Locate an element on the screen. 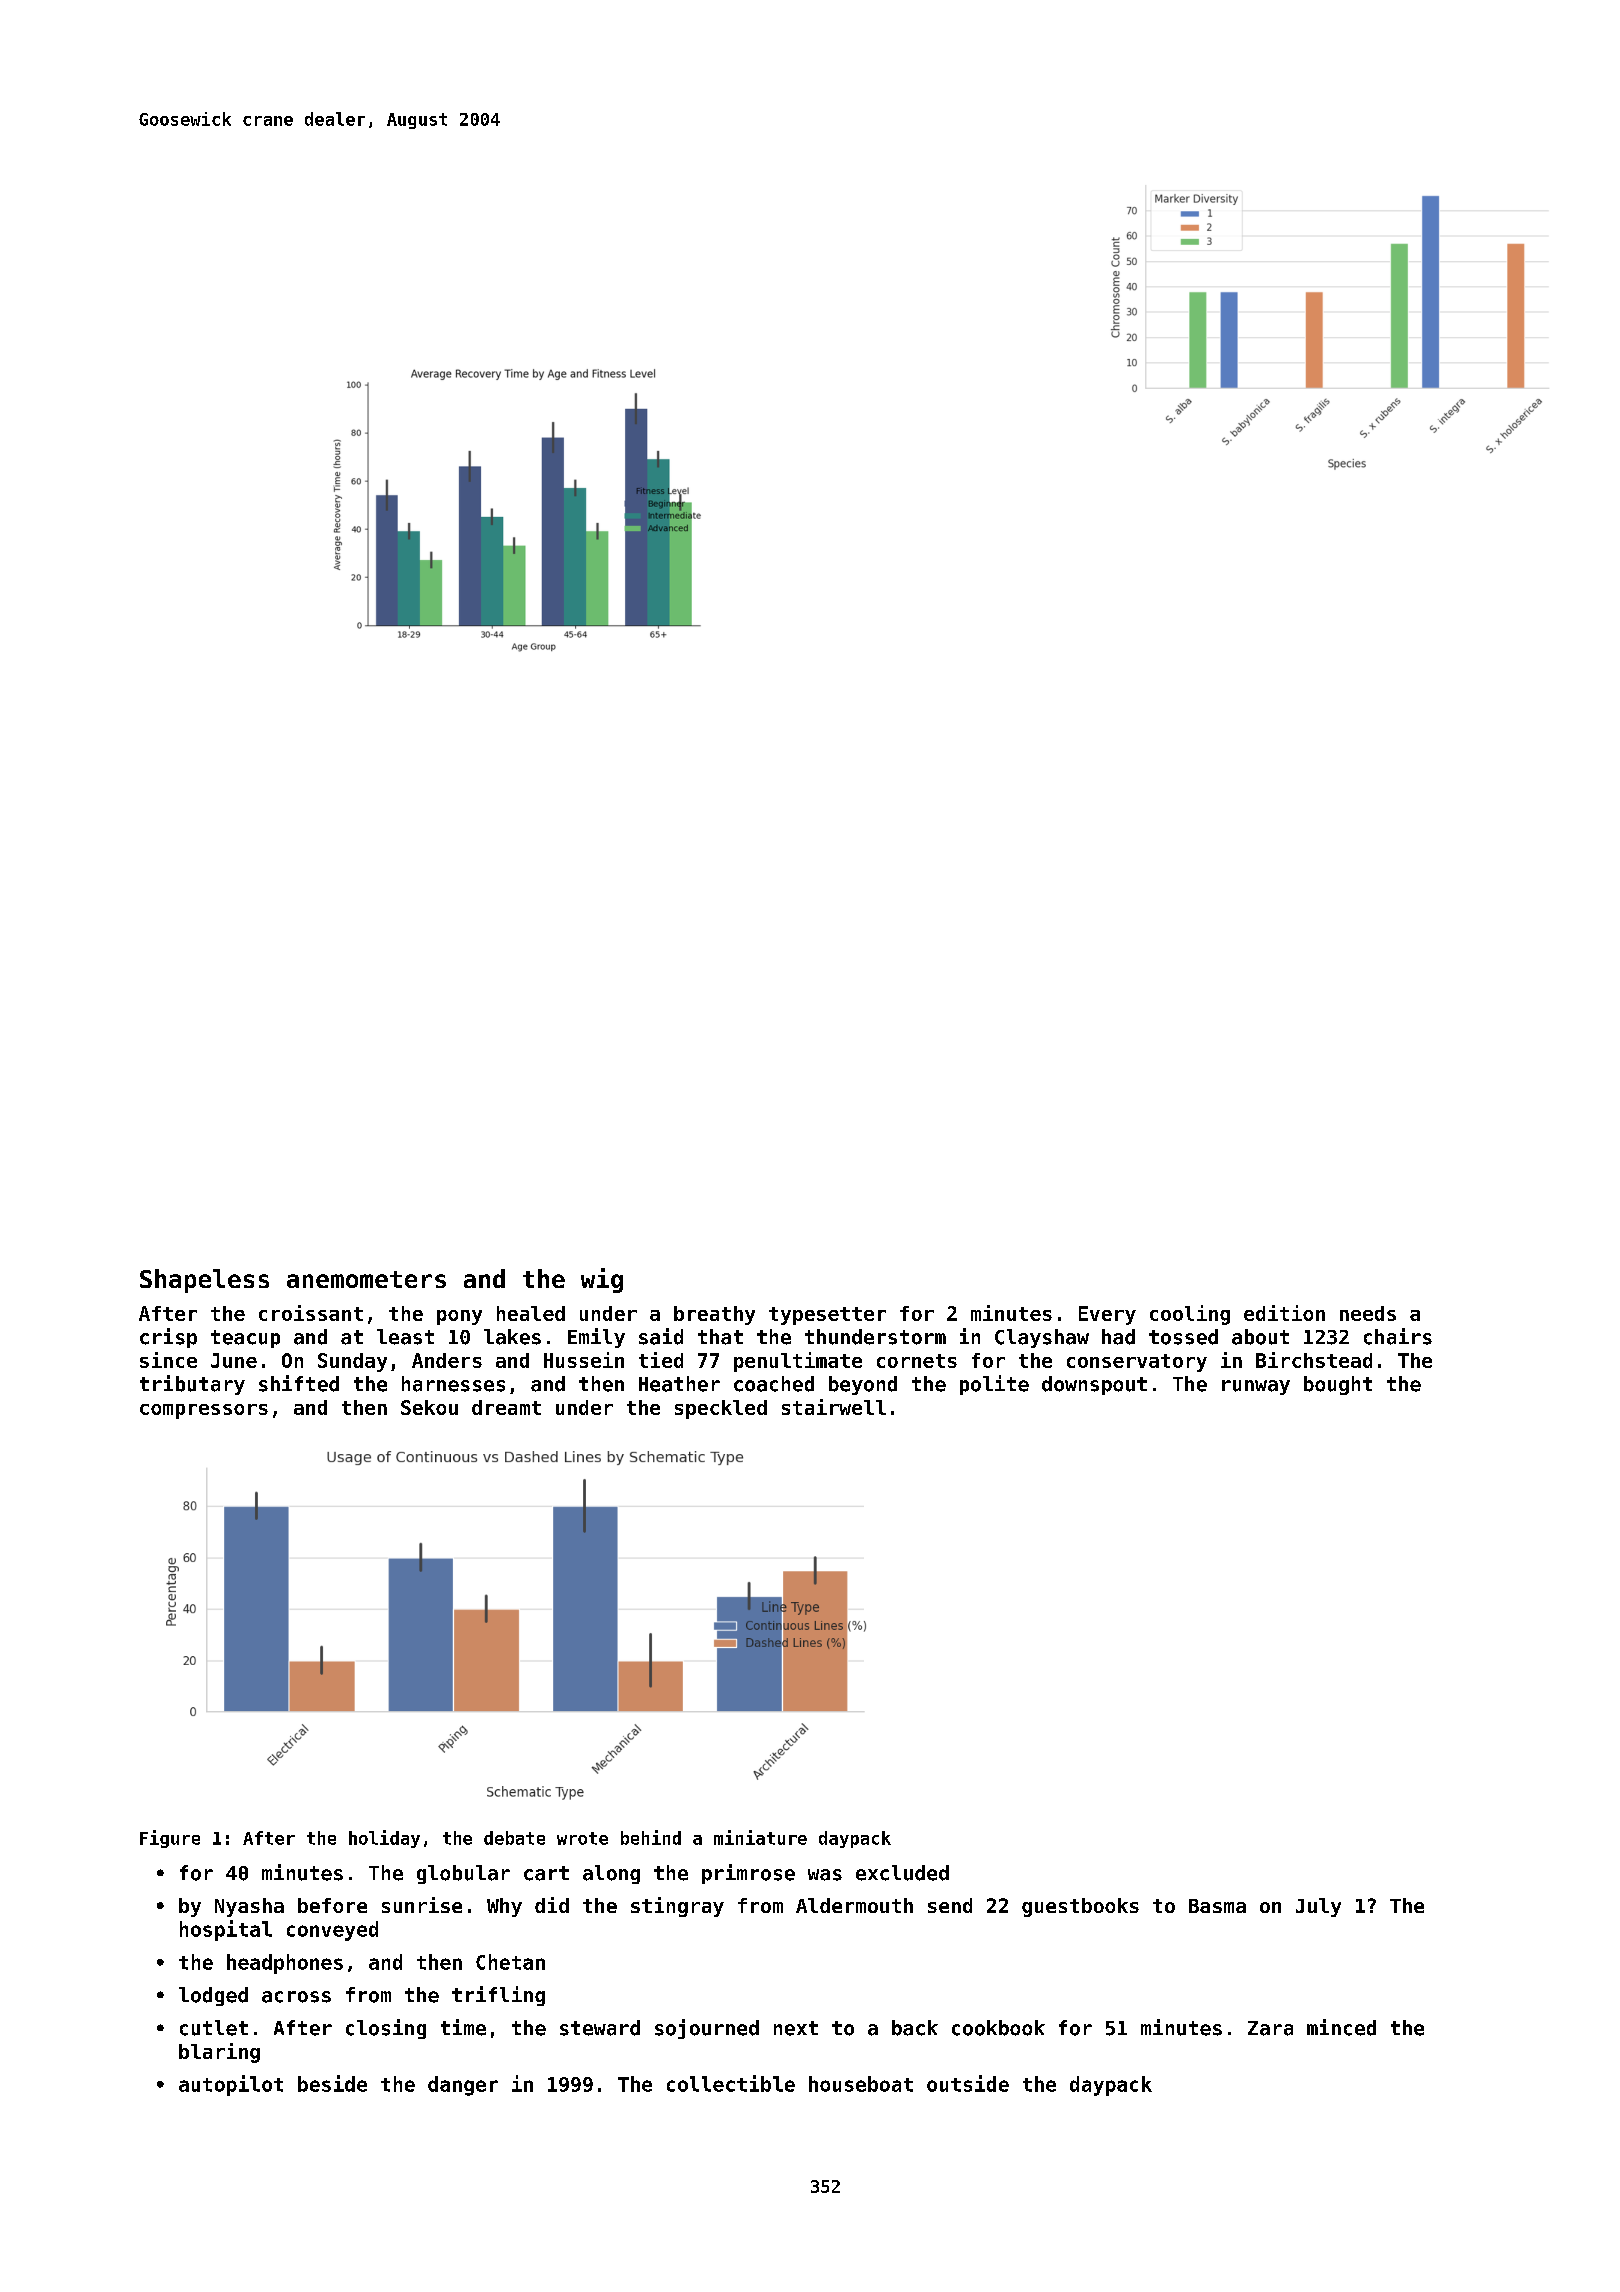 This screenshot has height=2292, width=1620. miniature is located at coordinates (760, 1837).
